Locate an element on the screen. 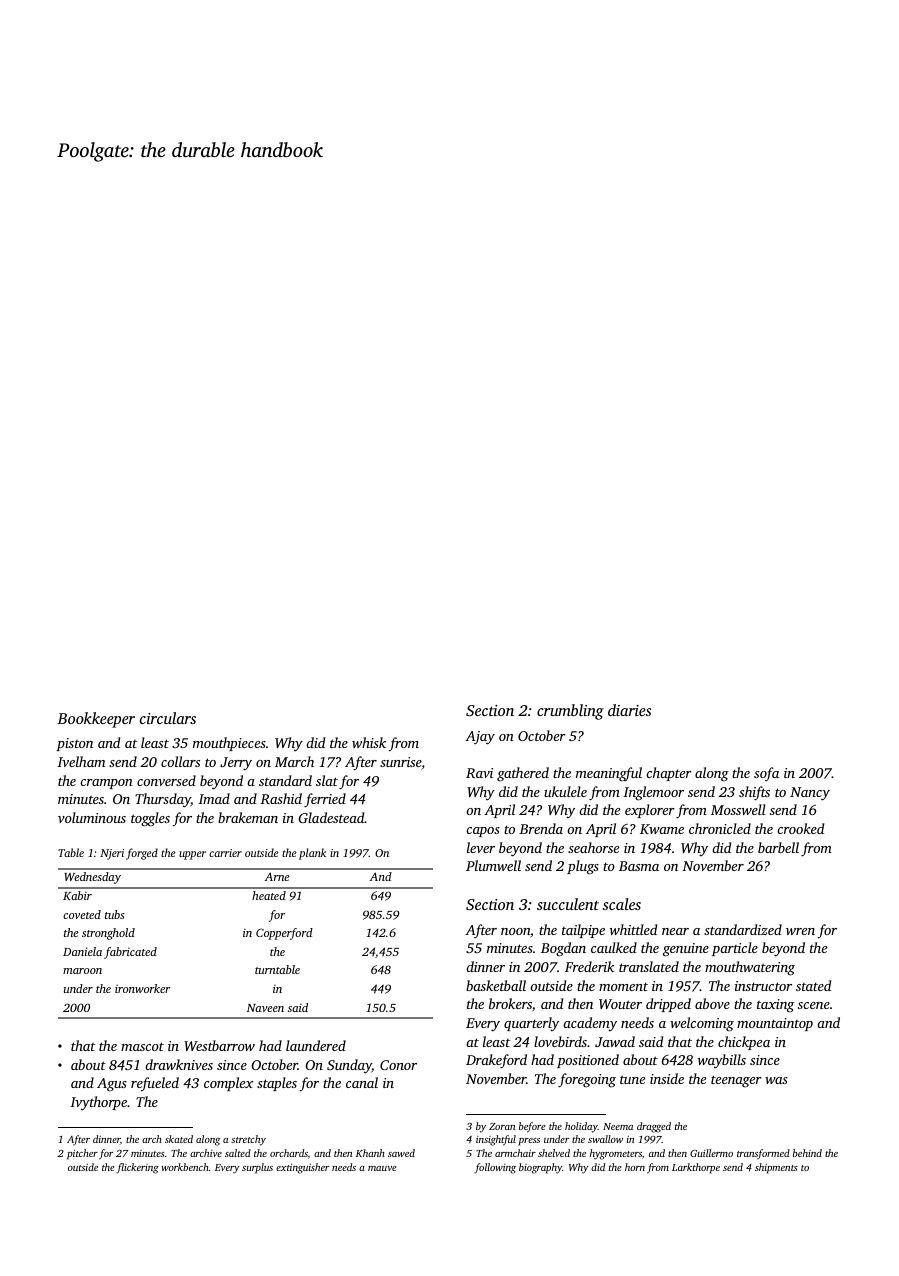 This screenshot has height=1276, width=899. particle is located at coordinates (735, 949).
